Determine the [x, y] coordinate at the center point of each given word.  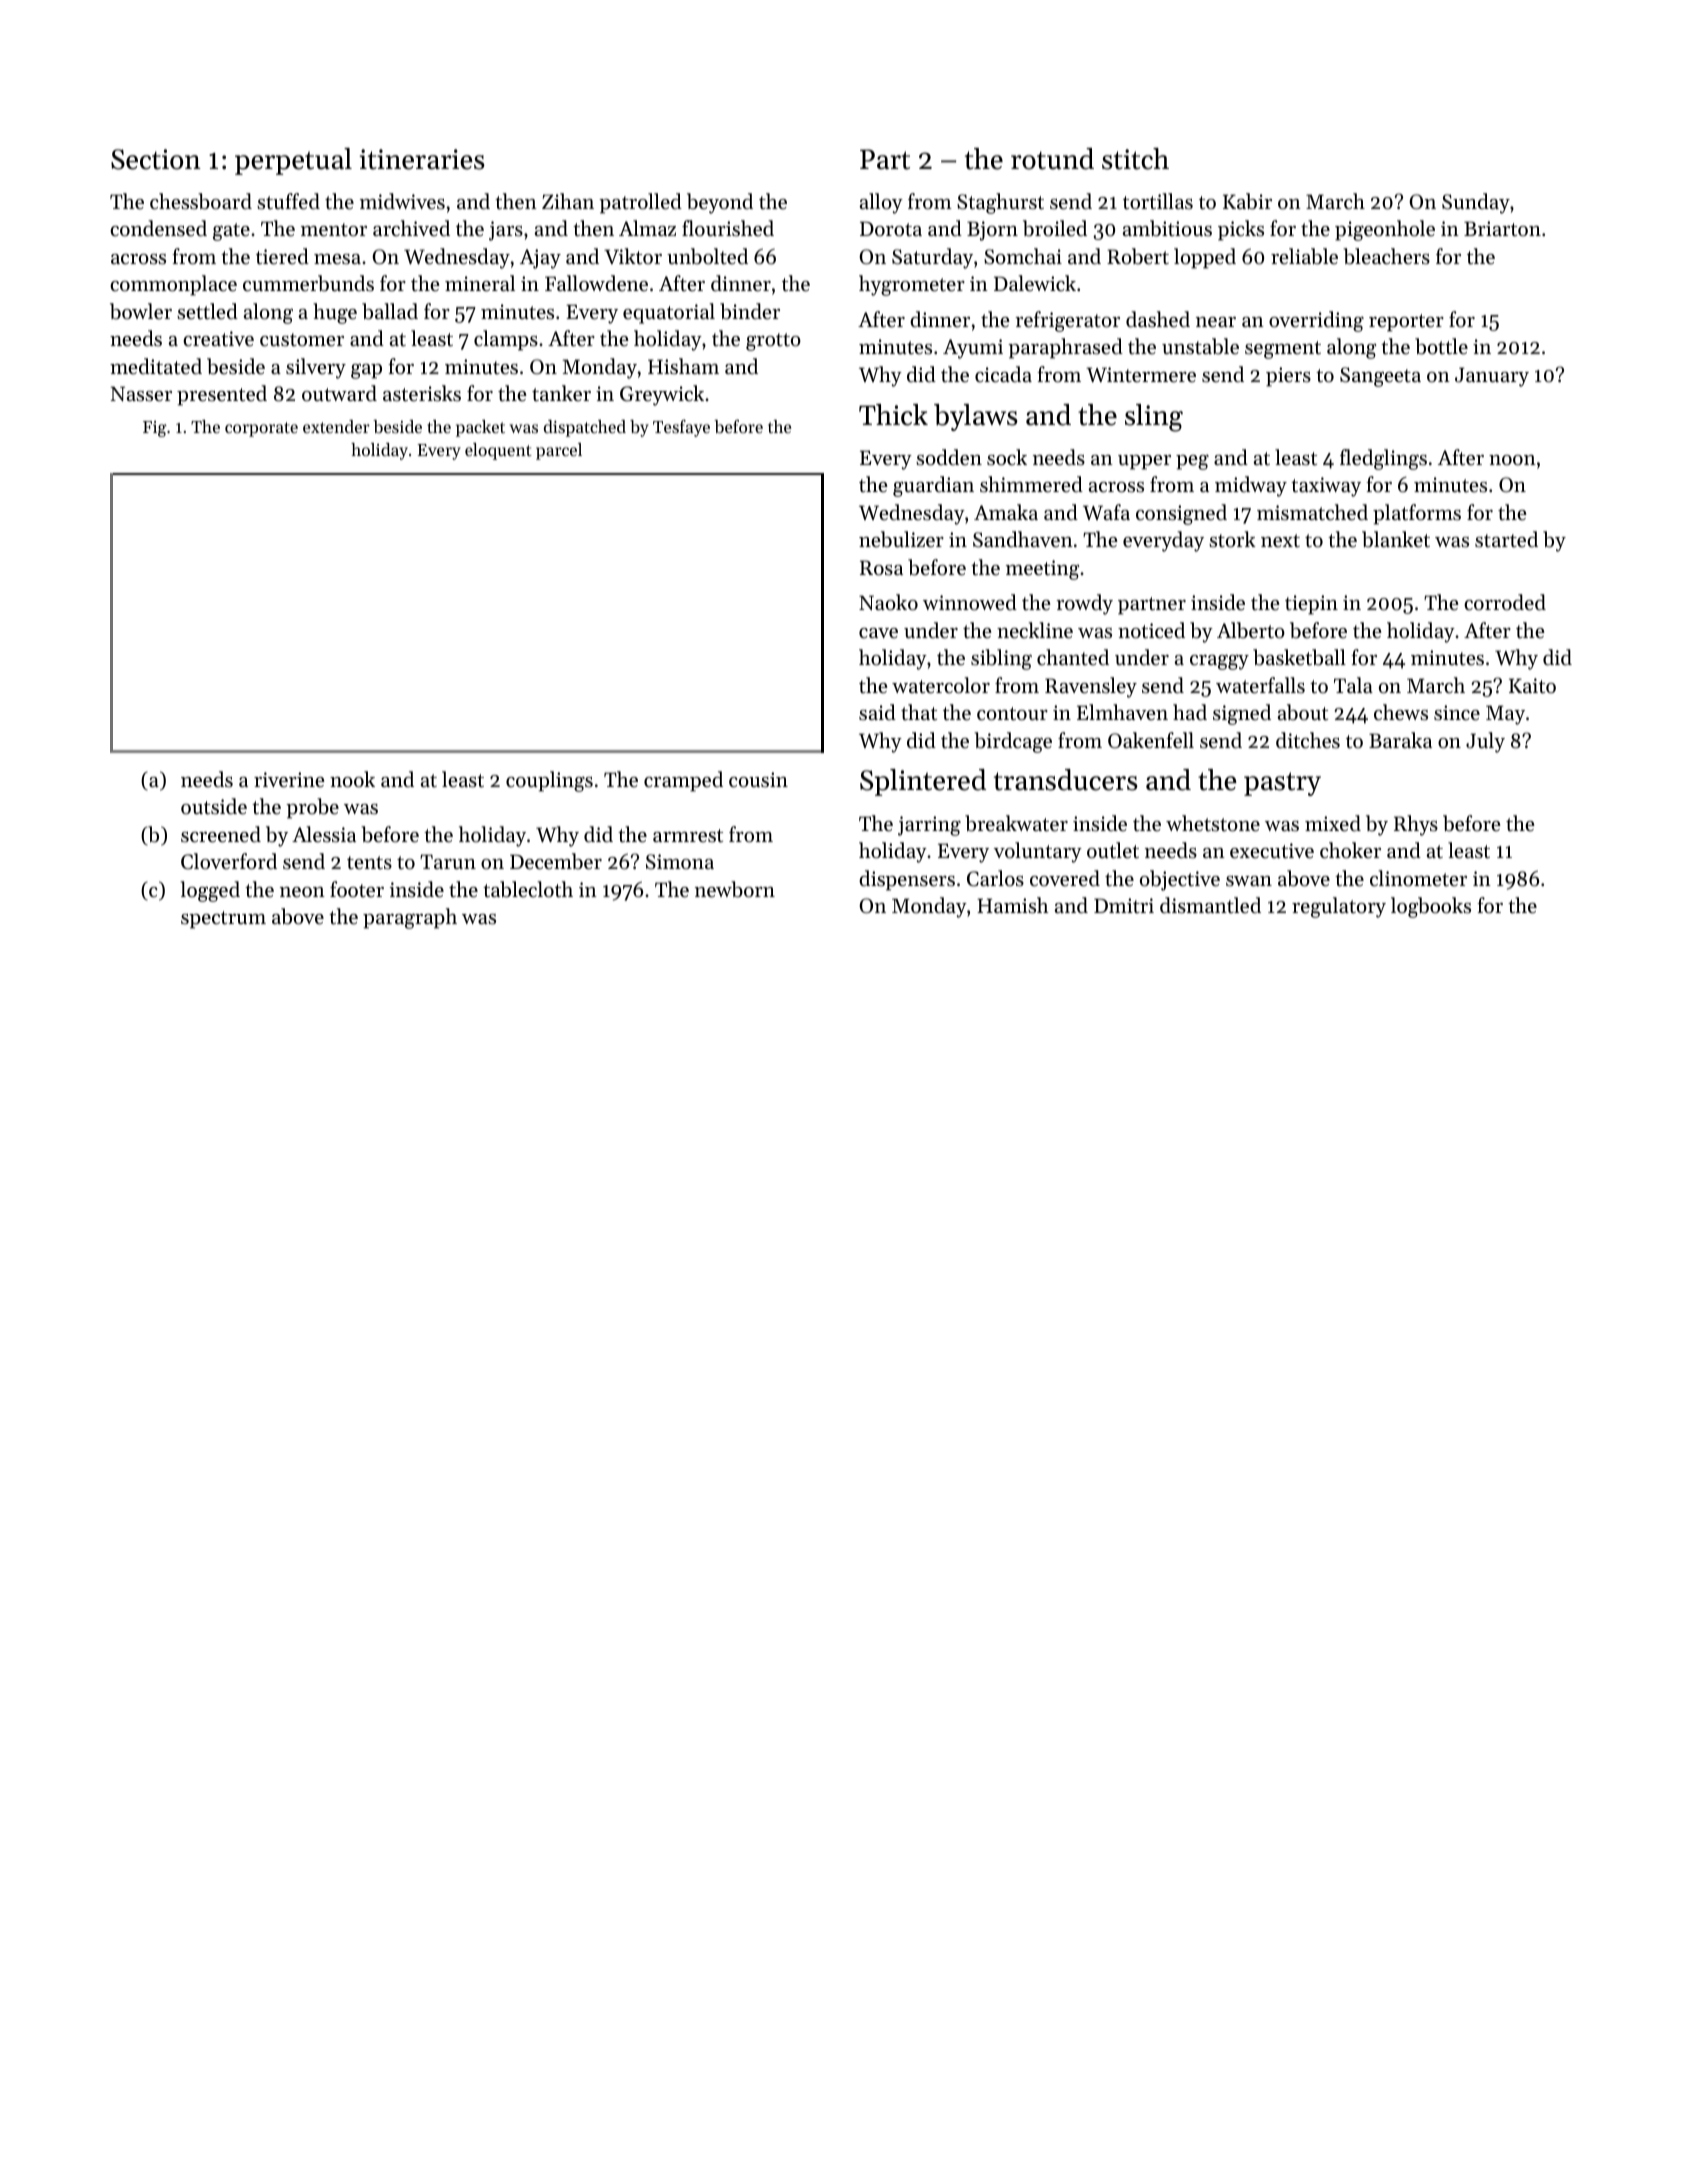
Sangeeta [1380, 377]
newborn [735, 889]
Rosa [881, 568]
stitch [1135, 159]
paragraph [410, 918]
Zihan [568, 201]
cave [878, 633]
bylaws [976, 417]
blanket [1396, 539]
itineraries [422, 159]
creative [218, 339]
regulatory [1339, 907]
